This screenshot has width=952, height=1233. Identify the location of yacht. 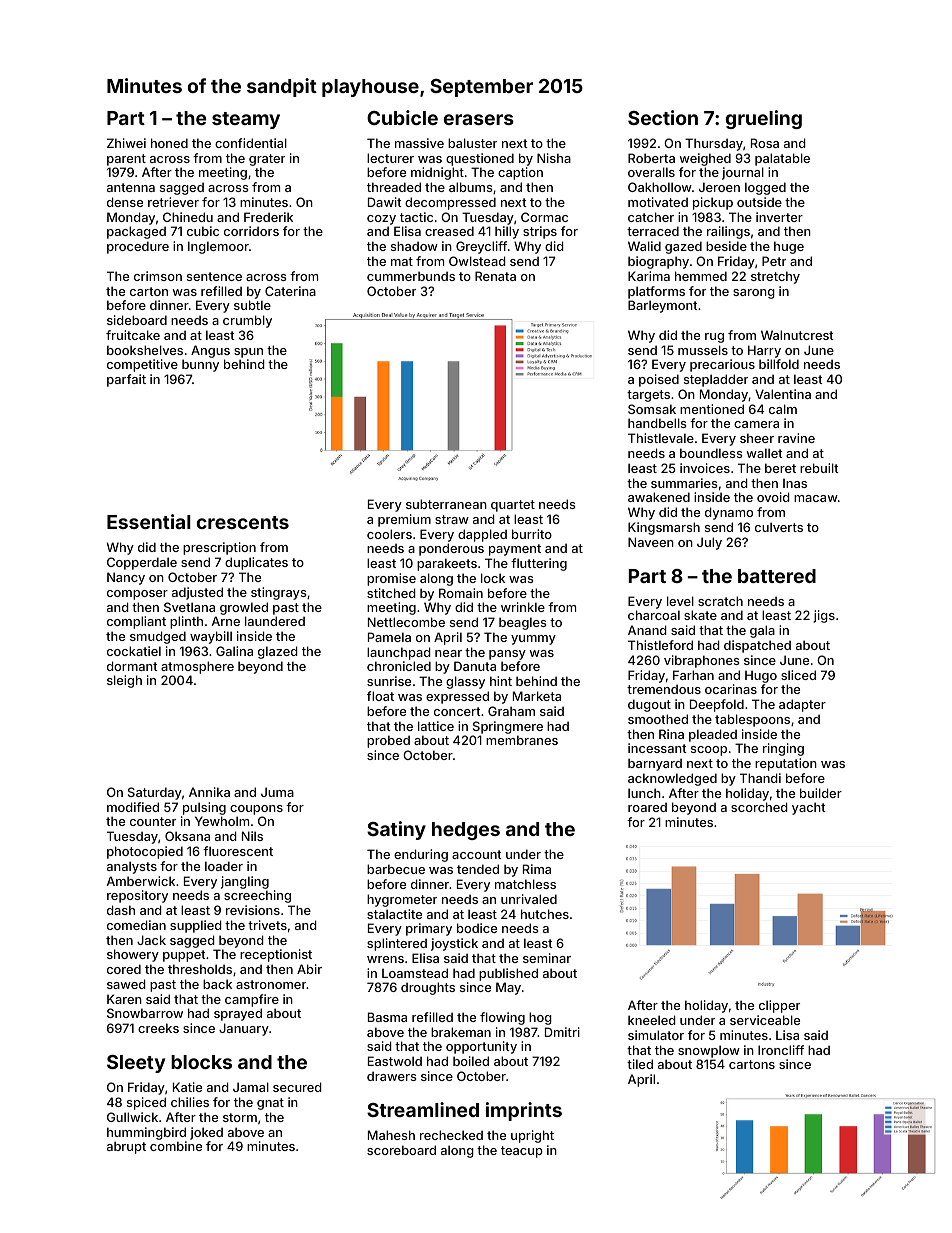
(809, 808).
